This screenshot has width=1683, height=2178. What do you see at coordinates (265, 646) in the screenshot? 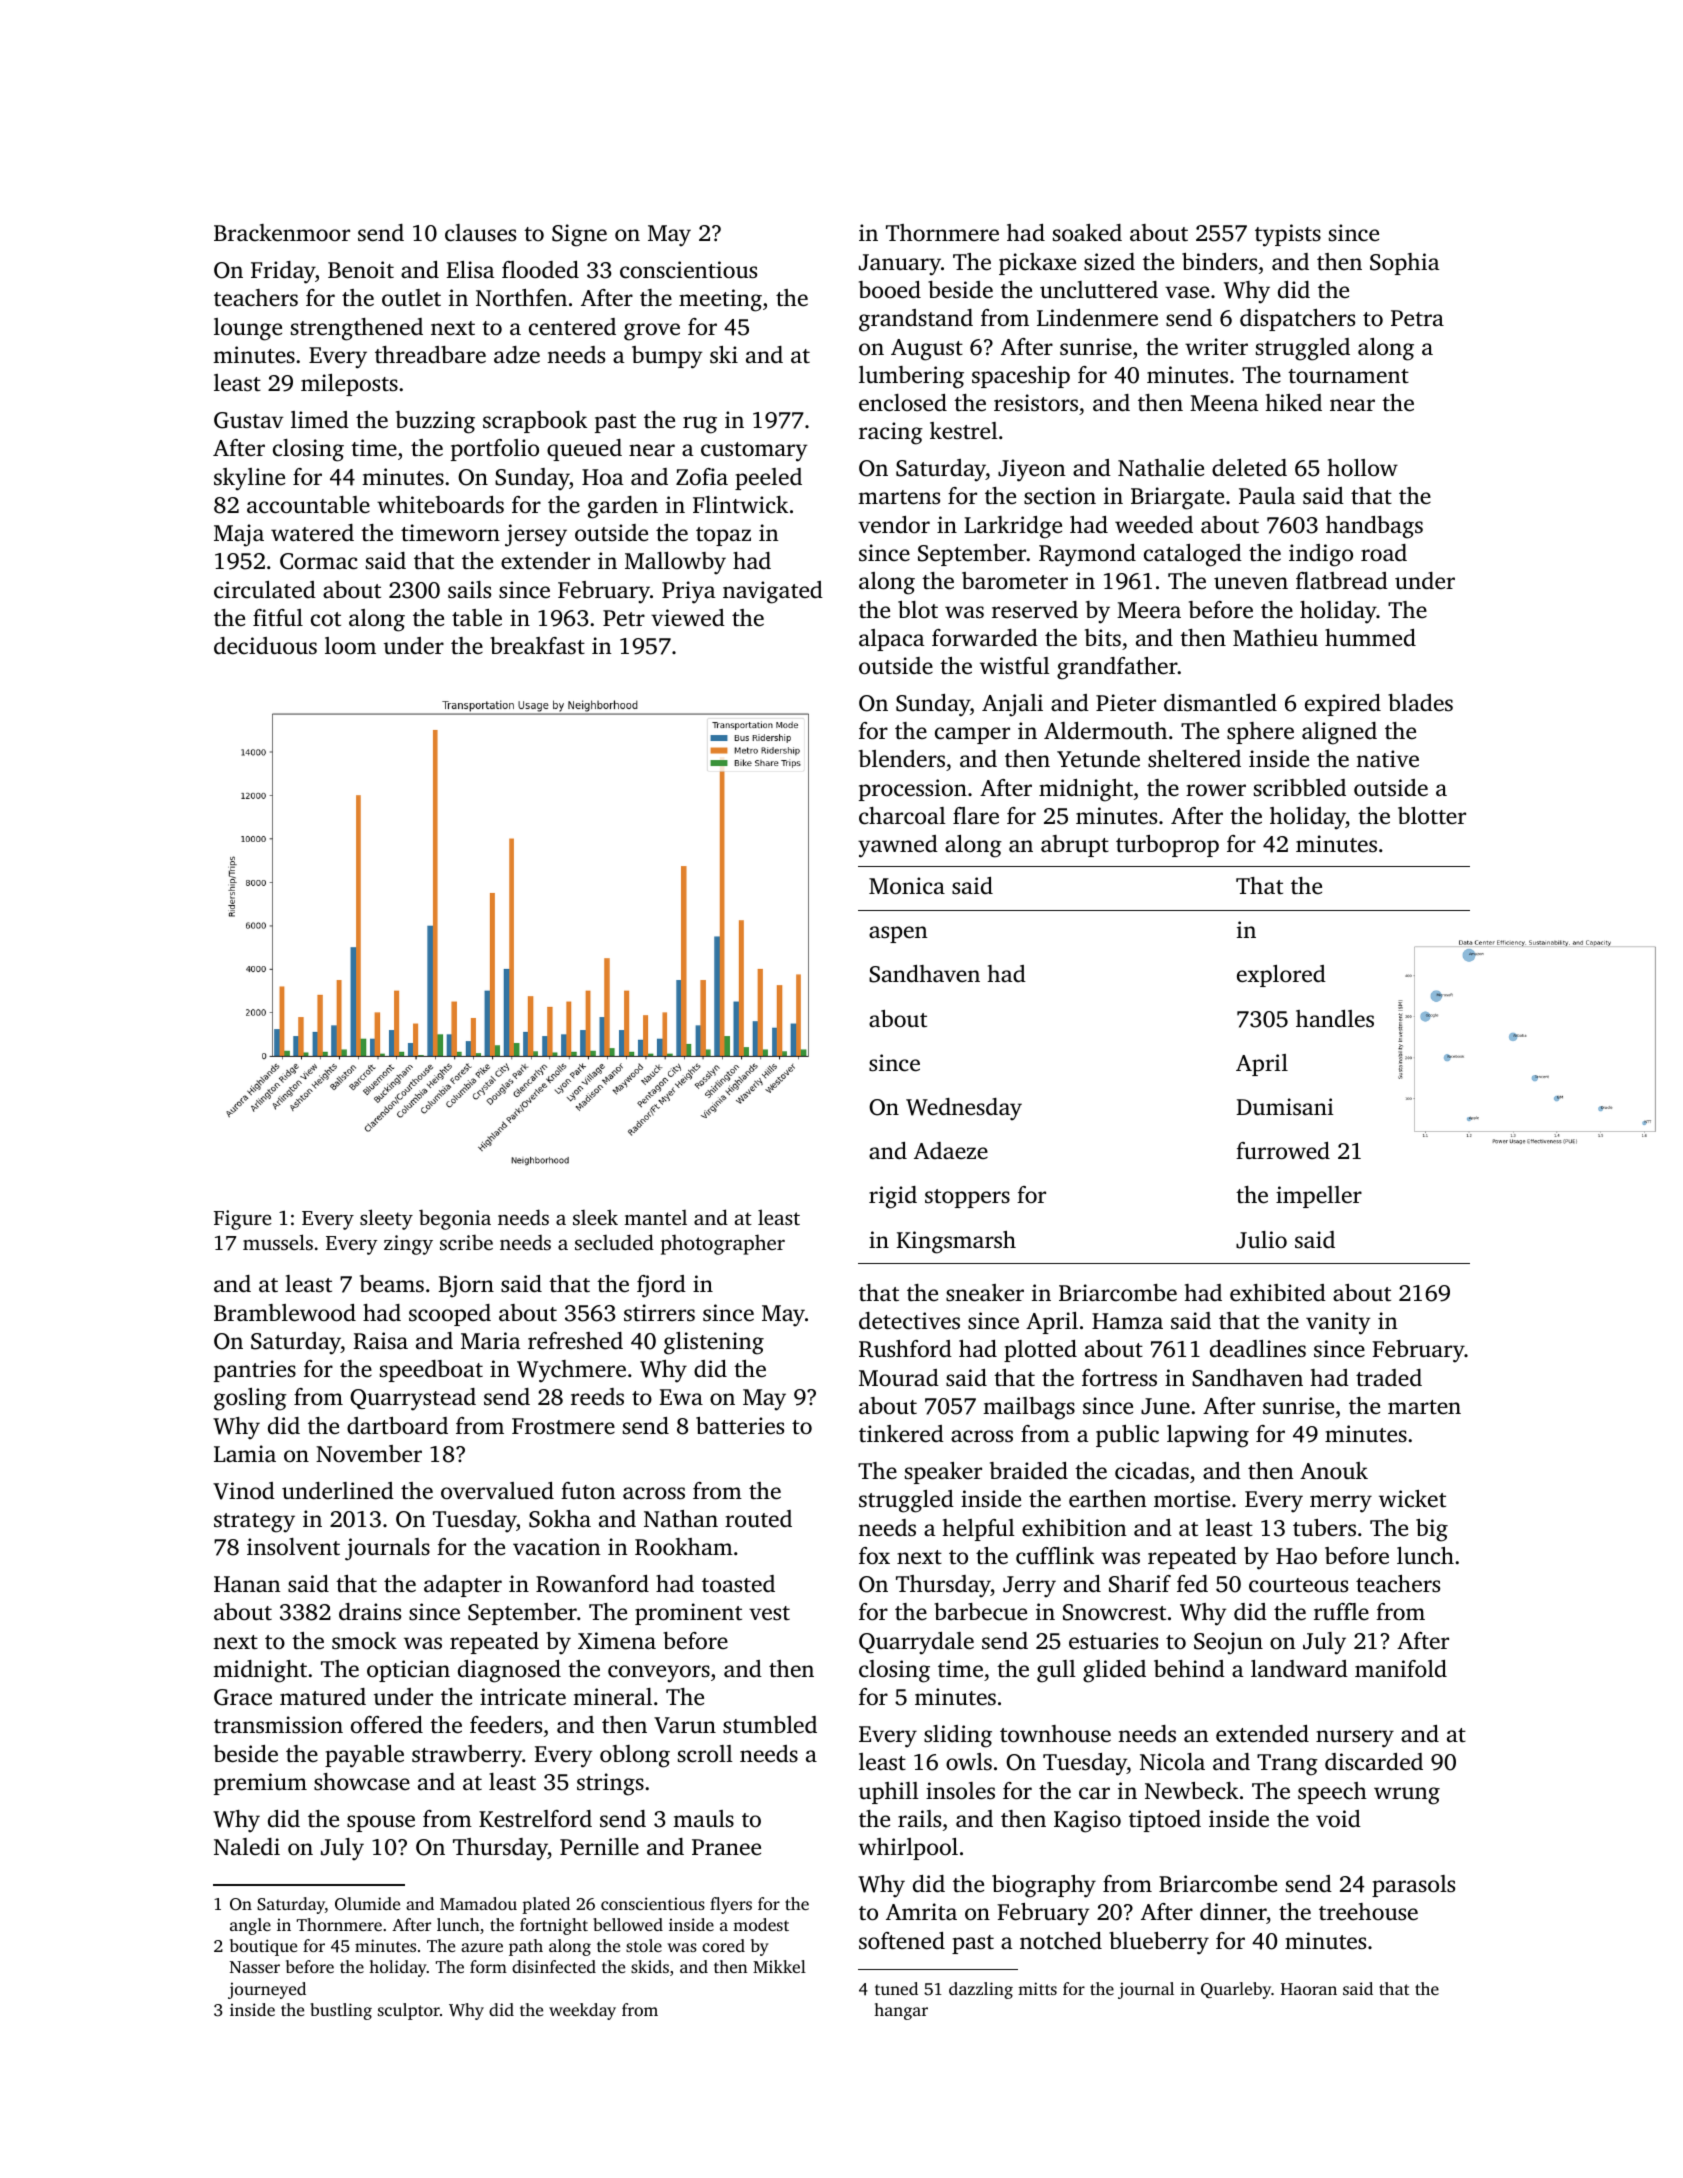
I see `deciduous` at bounding box center [265, 646].
